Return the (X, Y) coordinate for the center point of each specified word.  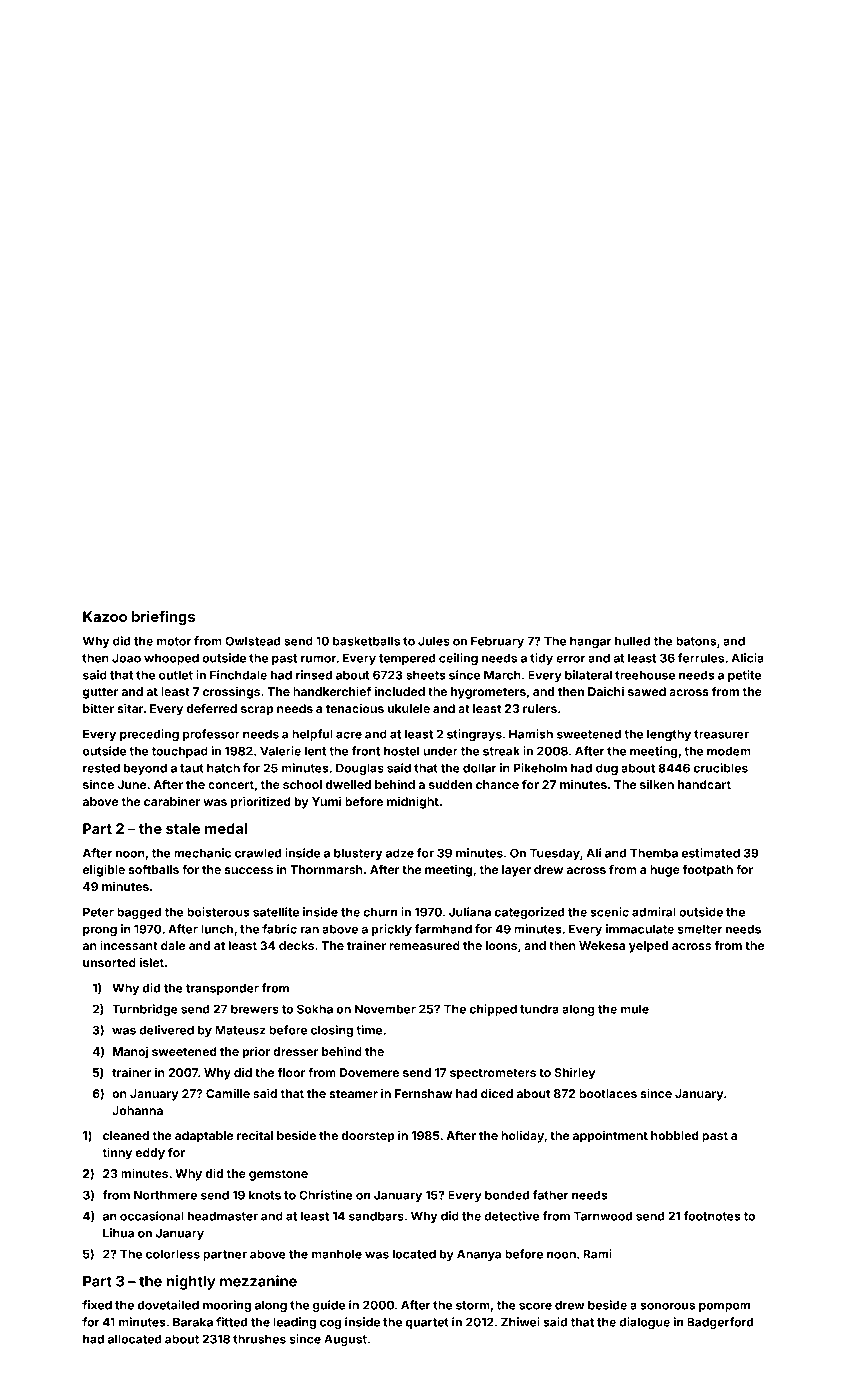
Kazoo (105, 616)
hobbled (675, 1135)
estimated (711, 853)
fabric (279, 929)
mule (635, 1009)
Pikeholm (540, 768)
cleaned (126, 1135)
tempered (407, 659)
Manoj (130, 1053)
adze (400, 853)
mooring (227, 1306)
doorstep (368, 1137)
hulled (632, 641)
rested (101, 768)
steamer (353, 1094)
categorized (530, 913)
